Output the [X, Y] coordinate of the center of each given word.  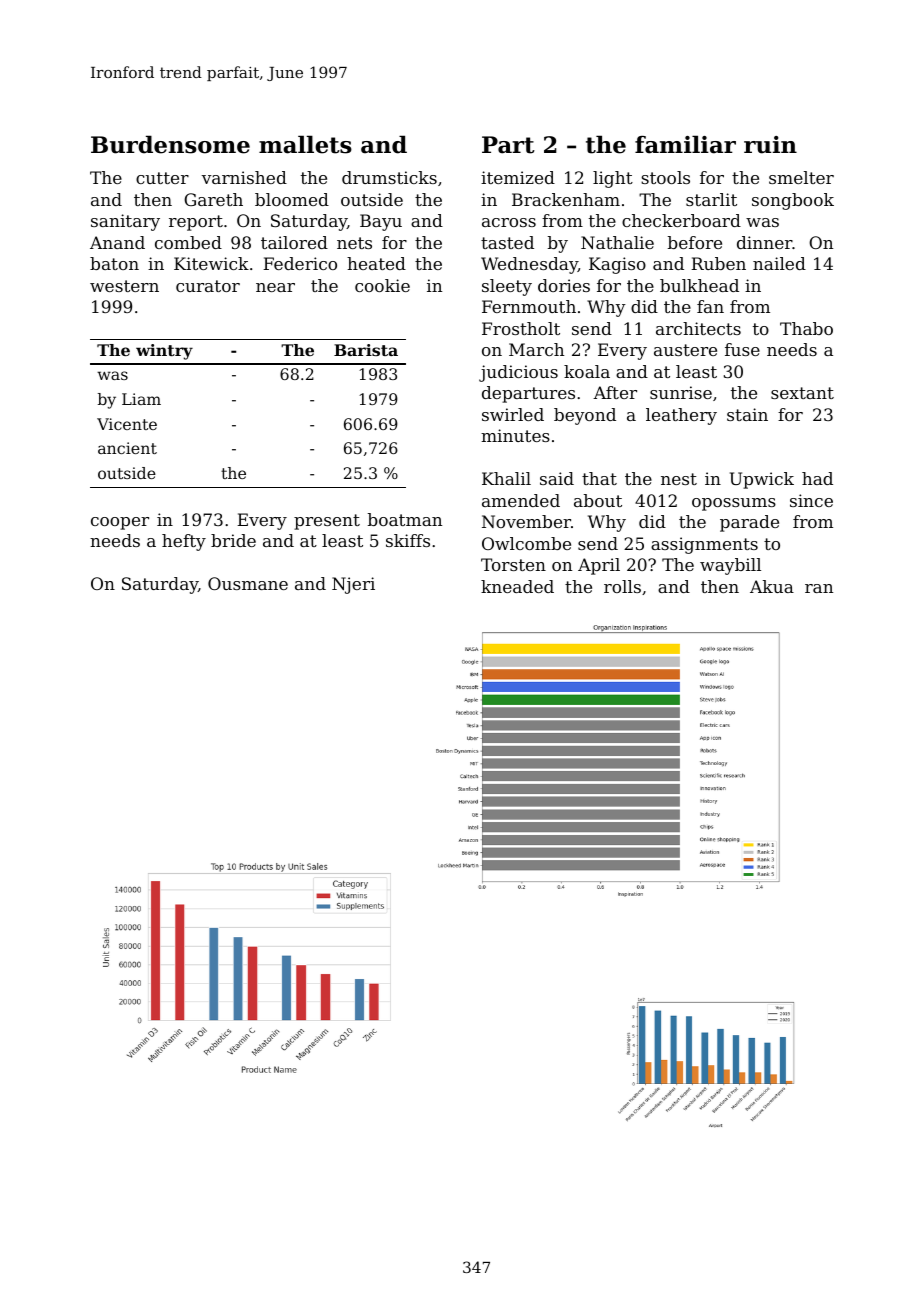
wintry [164, 352]
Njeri [353, 585]
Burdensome [170, 144]
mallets [305, 144]
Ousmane [248, 583]
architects [698, 328]
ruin [770, 145]
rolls [622, 586]
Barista [366, 350]
